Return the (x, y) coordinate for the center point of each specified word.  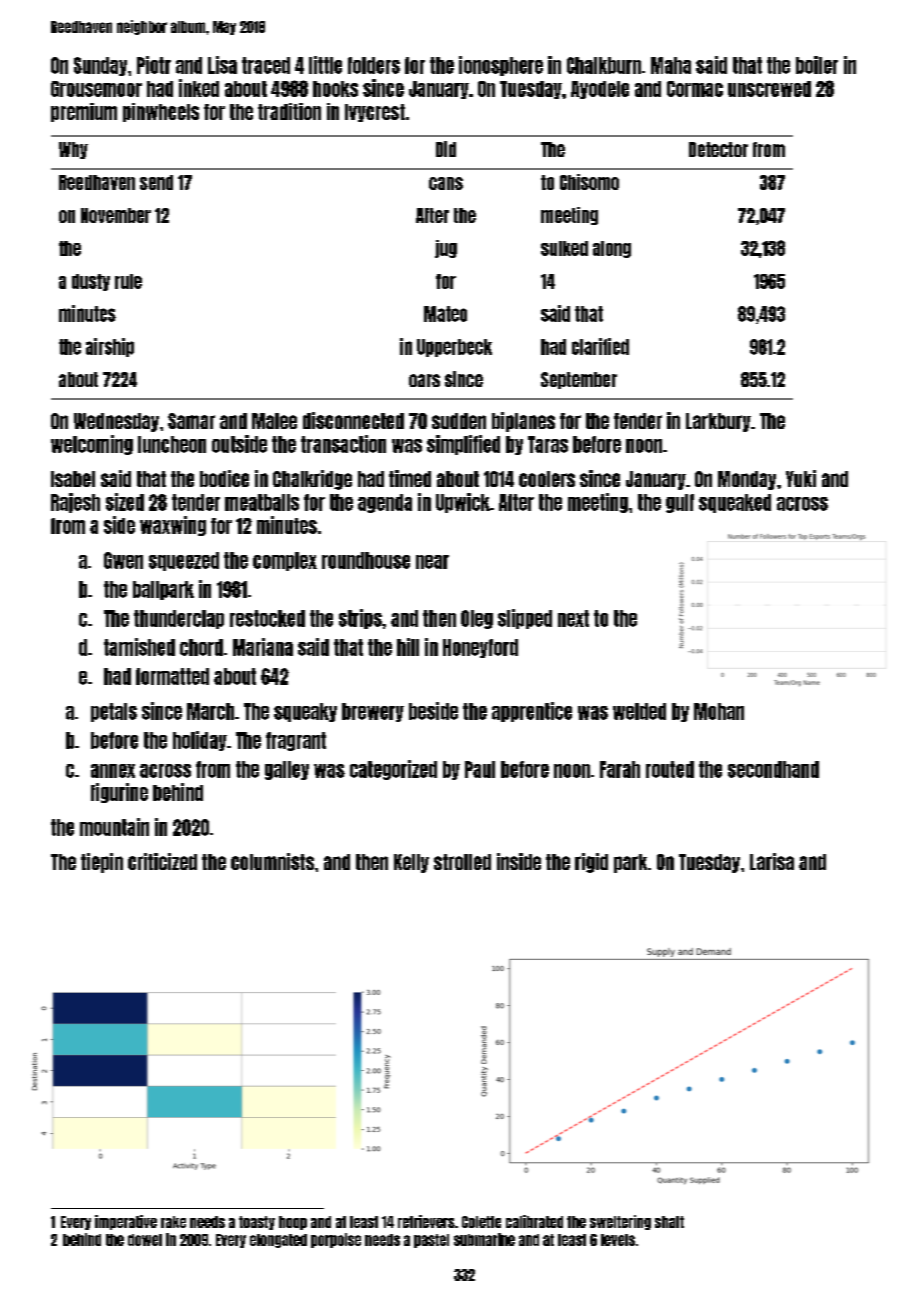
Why (73, 150)
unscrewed (769, 89)
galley (287, 770)
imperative (126, 1222)
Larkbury (718, 422)
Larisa (772, 861)
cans (446, 183)
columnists (272, 861)
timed (410, 478)
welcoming (92, 445)
